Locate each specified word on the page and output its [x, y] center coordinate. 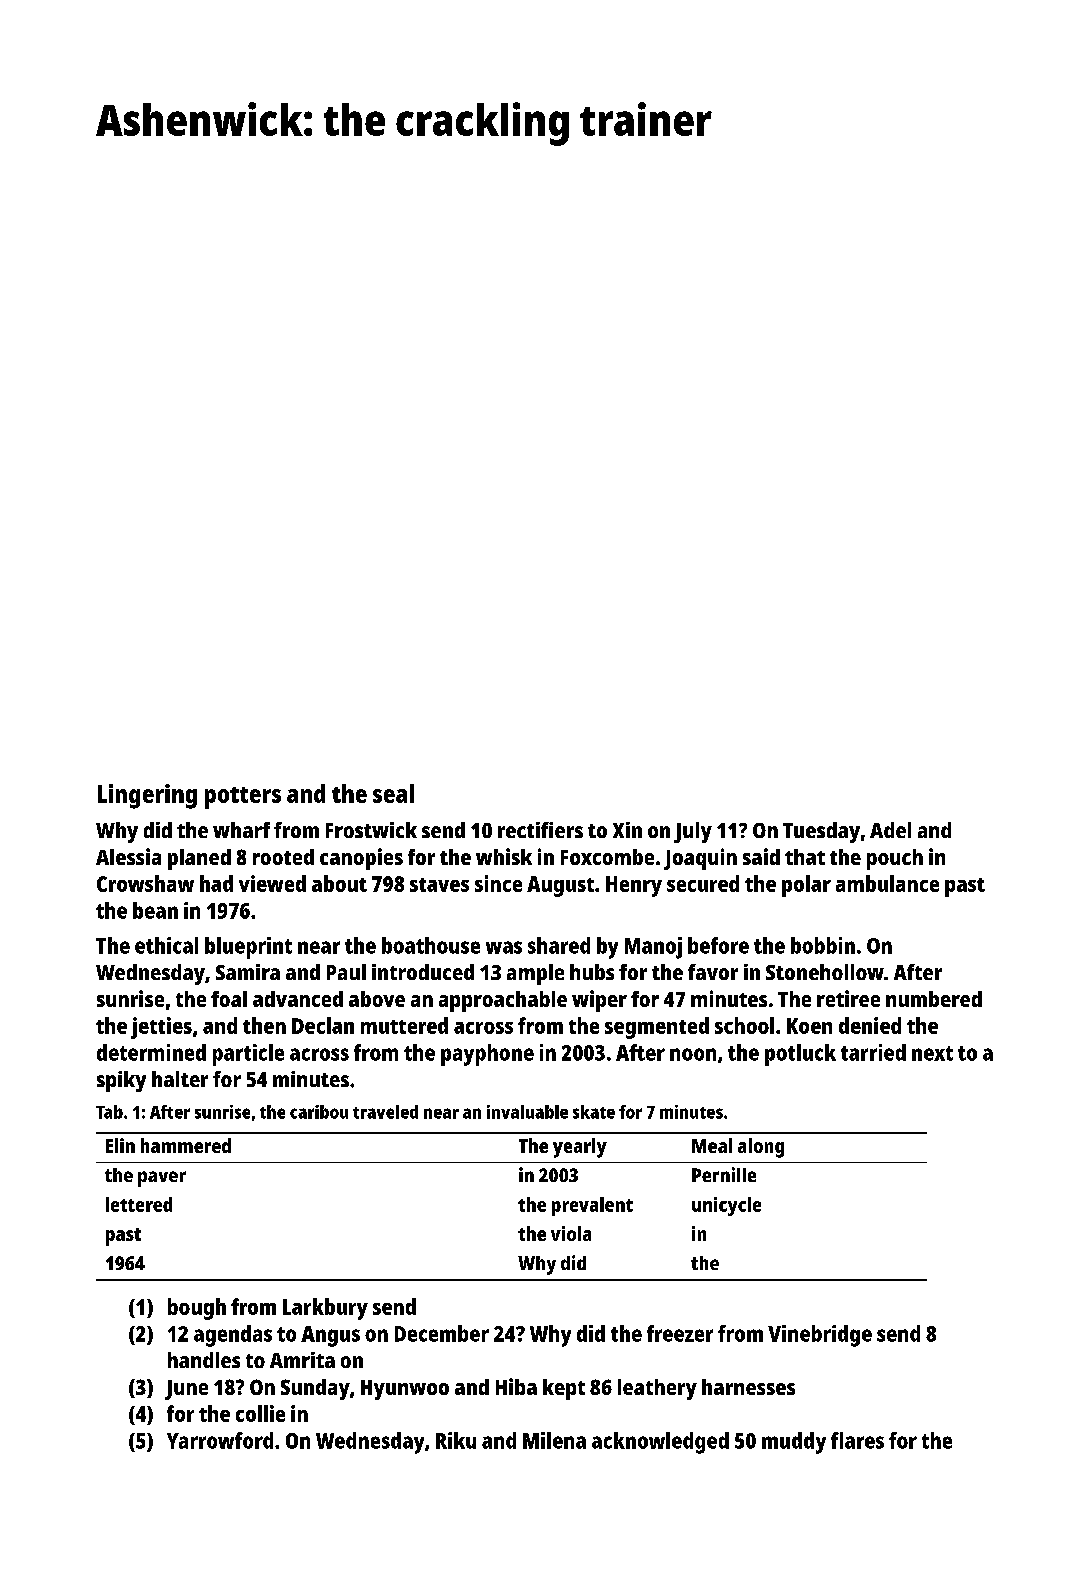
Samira [248, 972]
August [560, 886]
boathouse [431, 945]
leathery [657, 1389]
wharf [241, 830]
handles [204, 1360]
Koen [809, 1026]
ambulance [887, 883]
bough [197, 1309]
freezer [680, 1333]
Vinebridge [820, 1336]
